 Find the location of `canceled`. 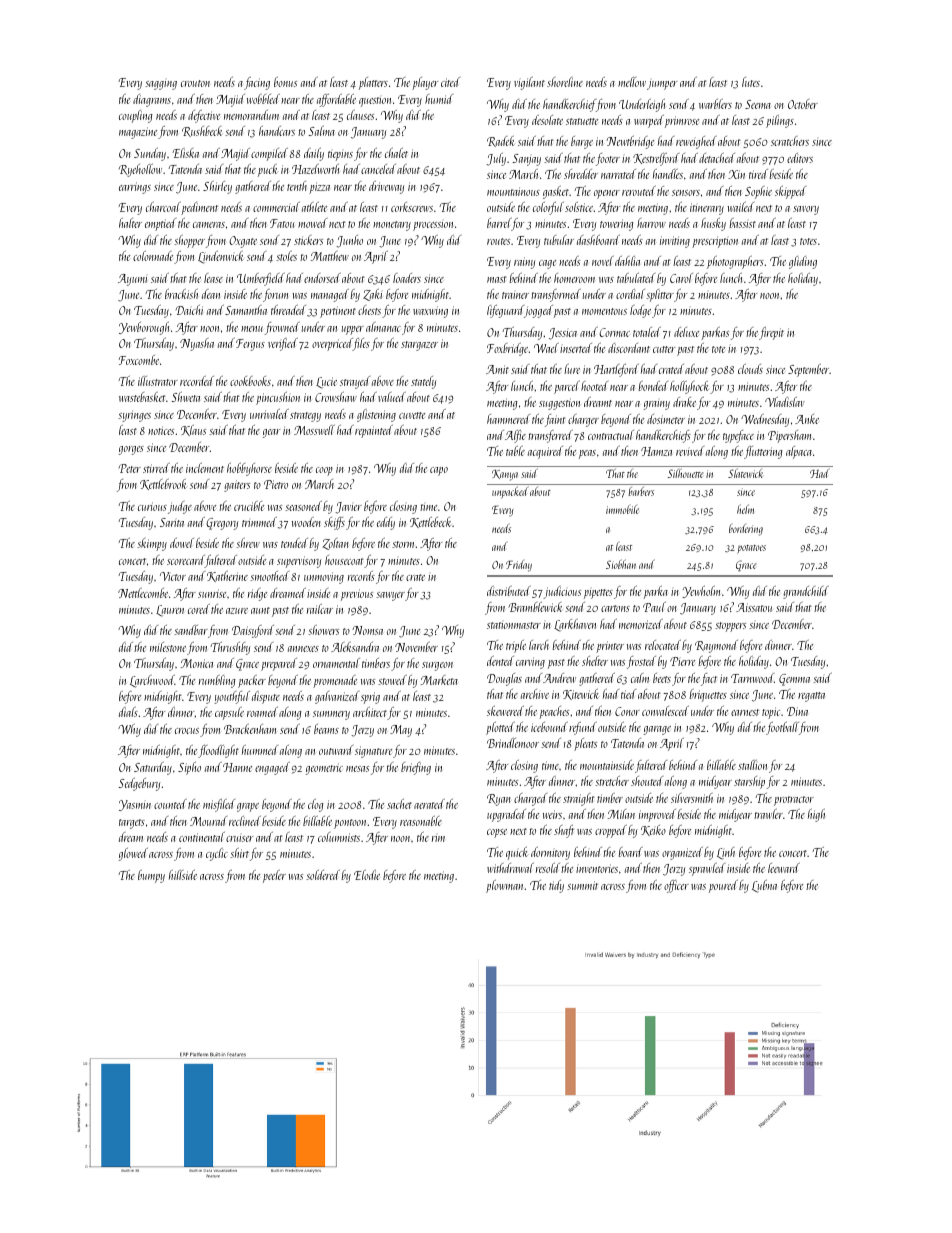

canceled is located at coordinates (378, 169).
